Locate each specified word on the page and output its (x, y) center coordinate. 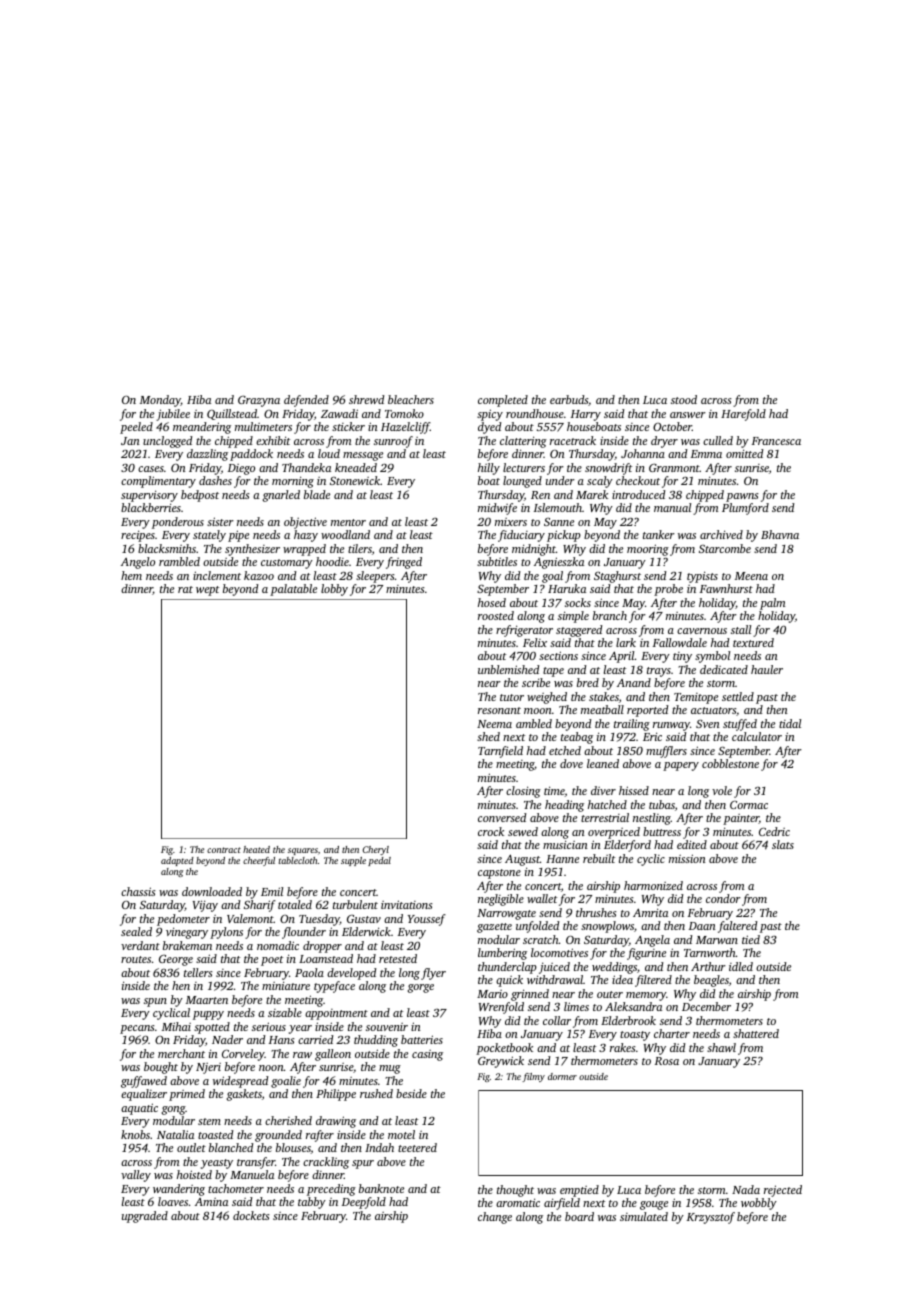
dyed (489, 428)
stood (684, 399)
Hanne (562, 859)
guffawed (144, 1082)
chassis (138, 891)
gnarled (281, 496)
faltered (737, 927)
